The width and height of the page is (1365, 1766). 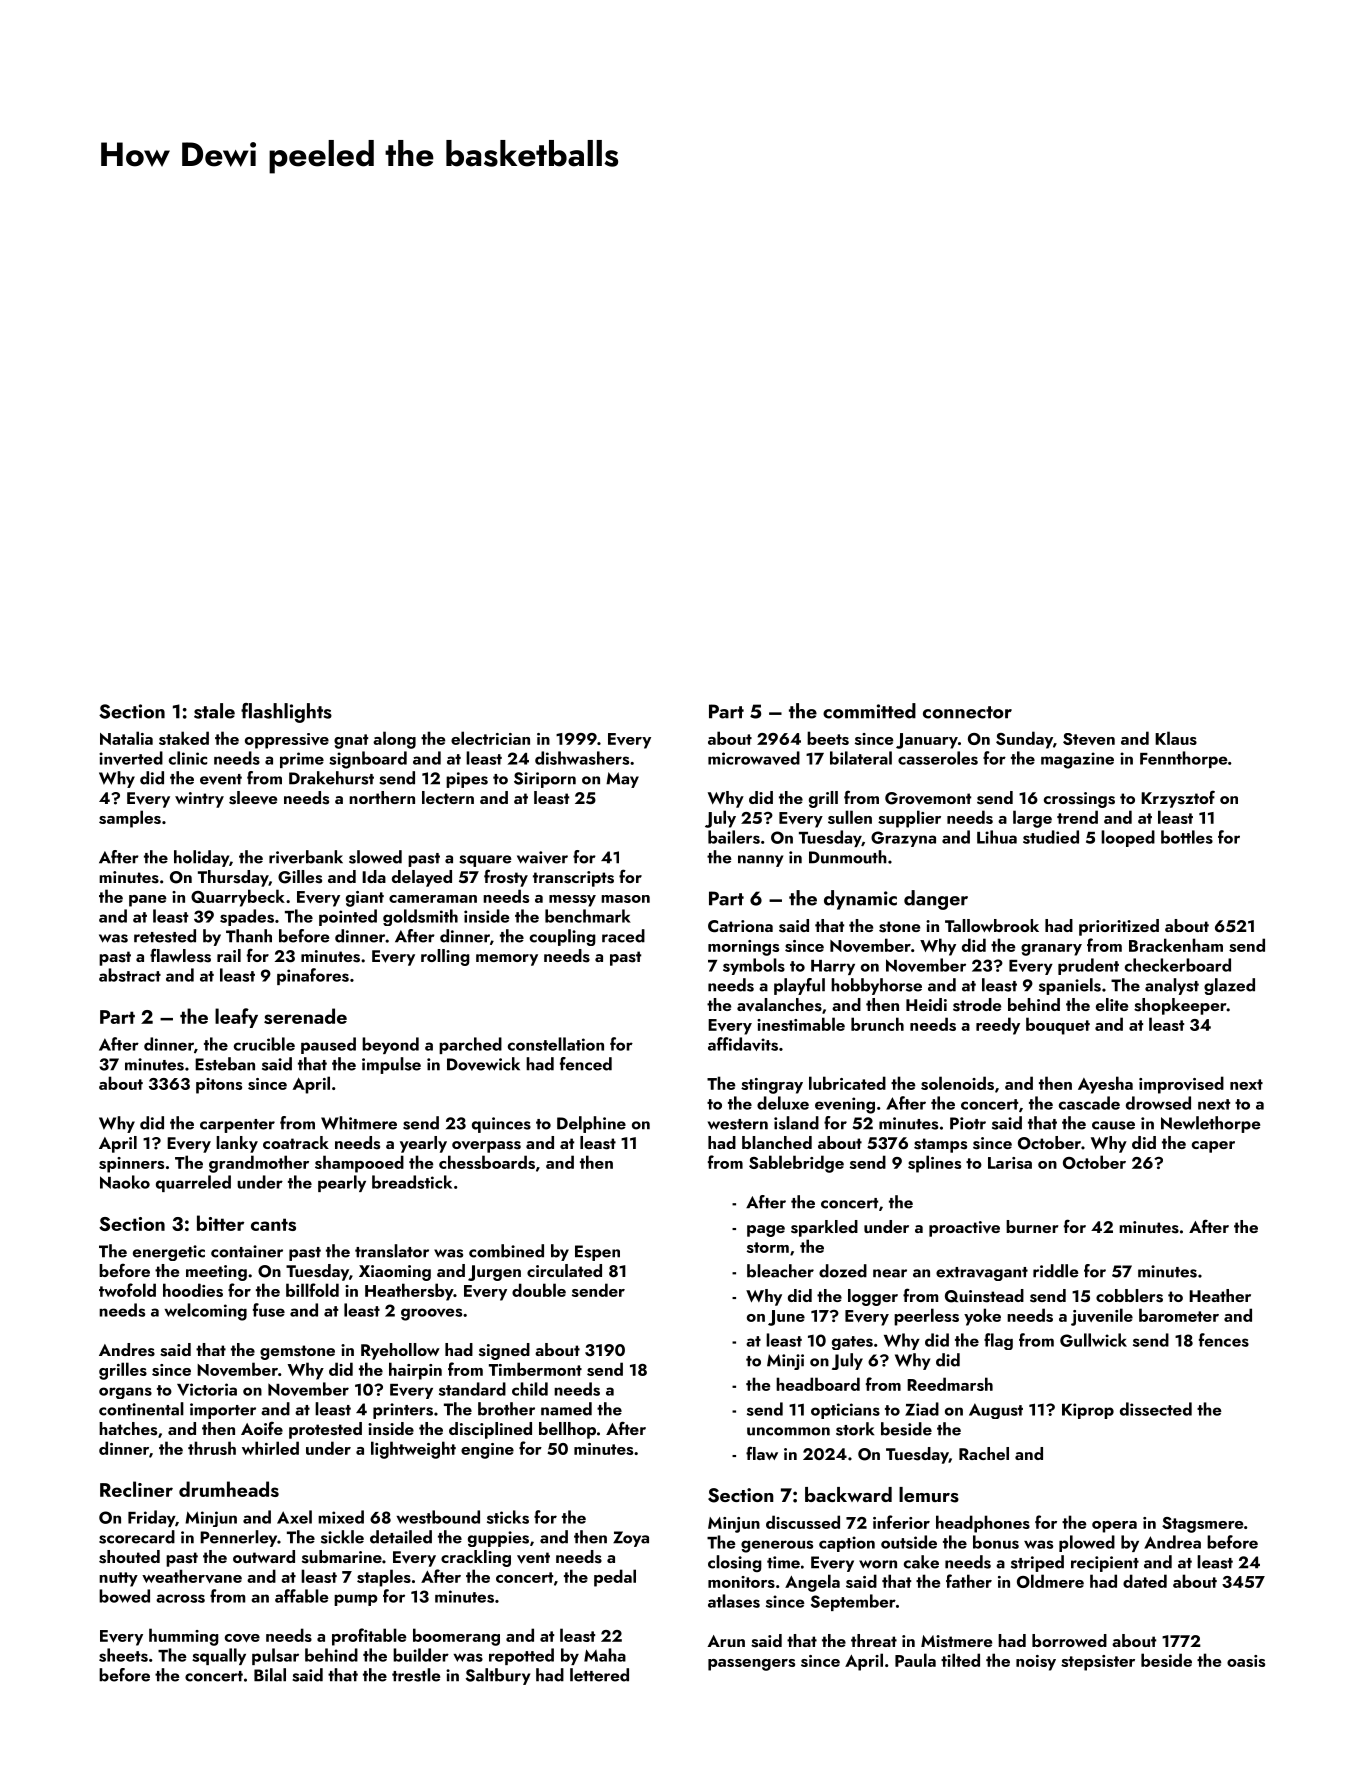 I want to click on Zoya, so click(x=631, y=1539).
